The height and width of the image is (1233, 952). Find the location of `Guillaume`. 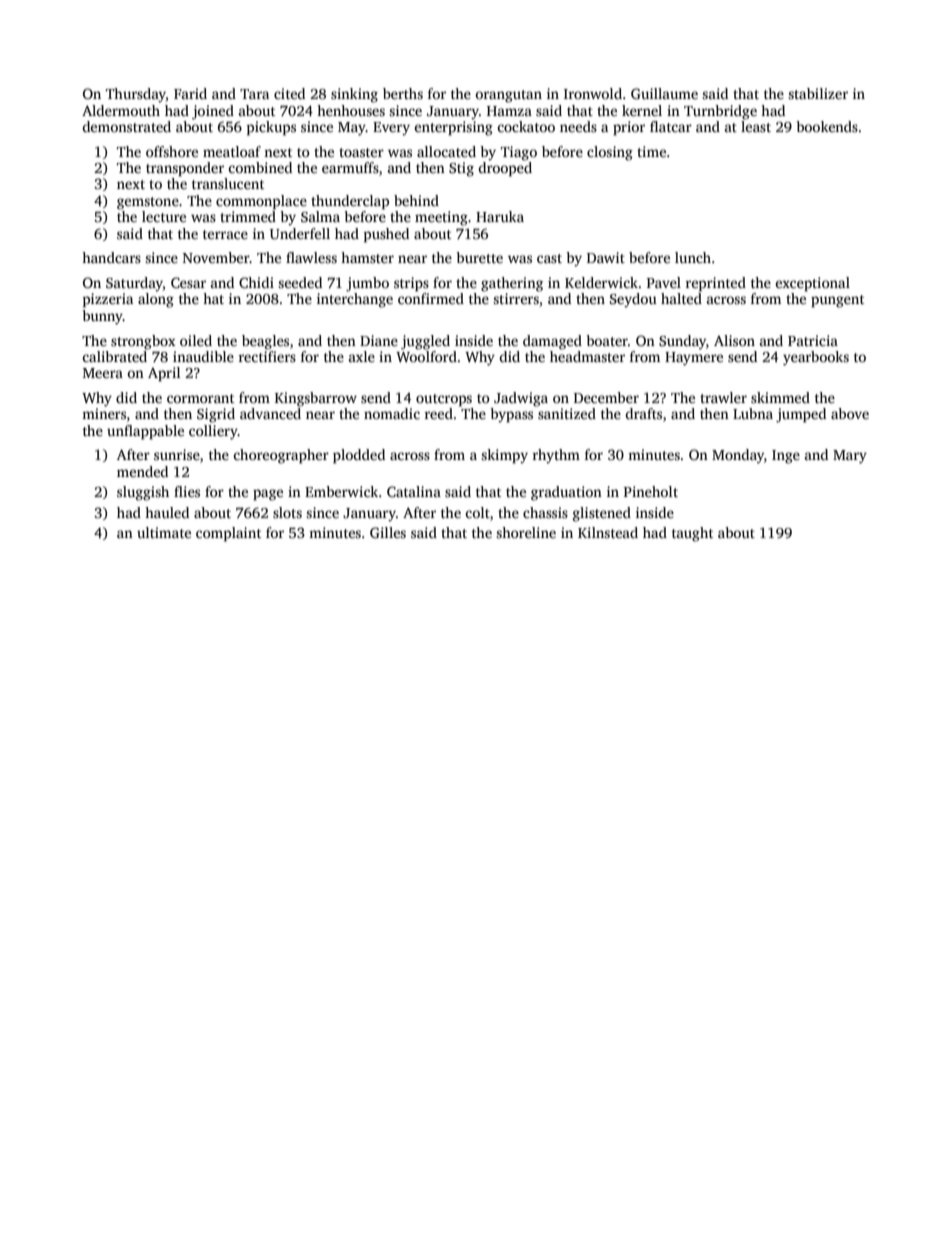

Guillaume is located at coordinates (664, 93).
